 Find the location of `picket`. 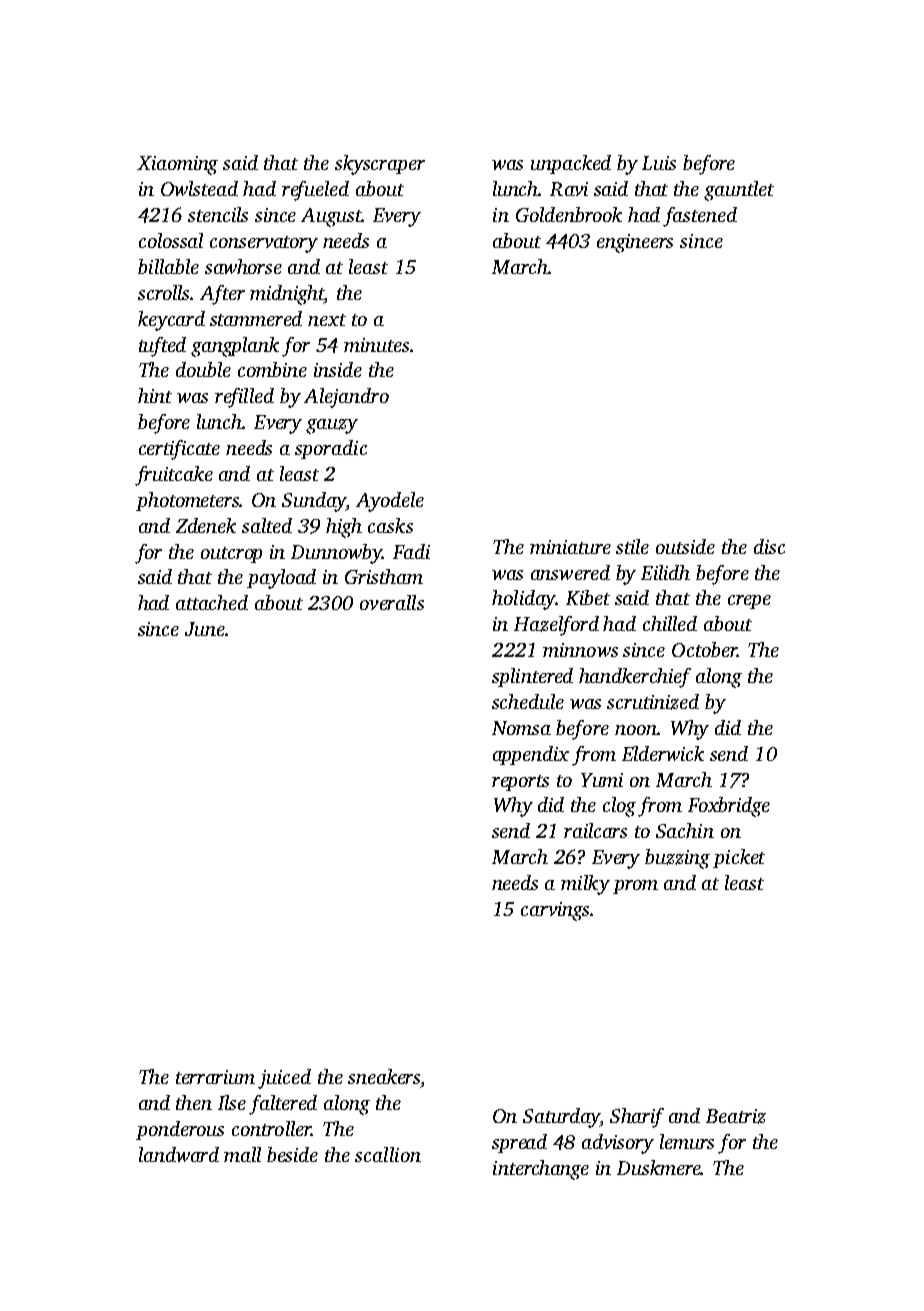

picket is located at coordinates (739, 858).
